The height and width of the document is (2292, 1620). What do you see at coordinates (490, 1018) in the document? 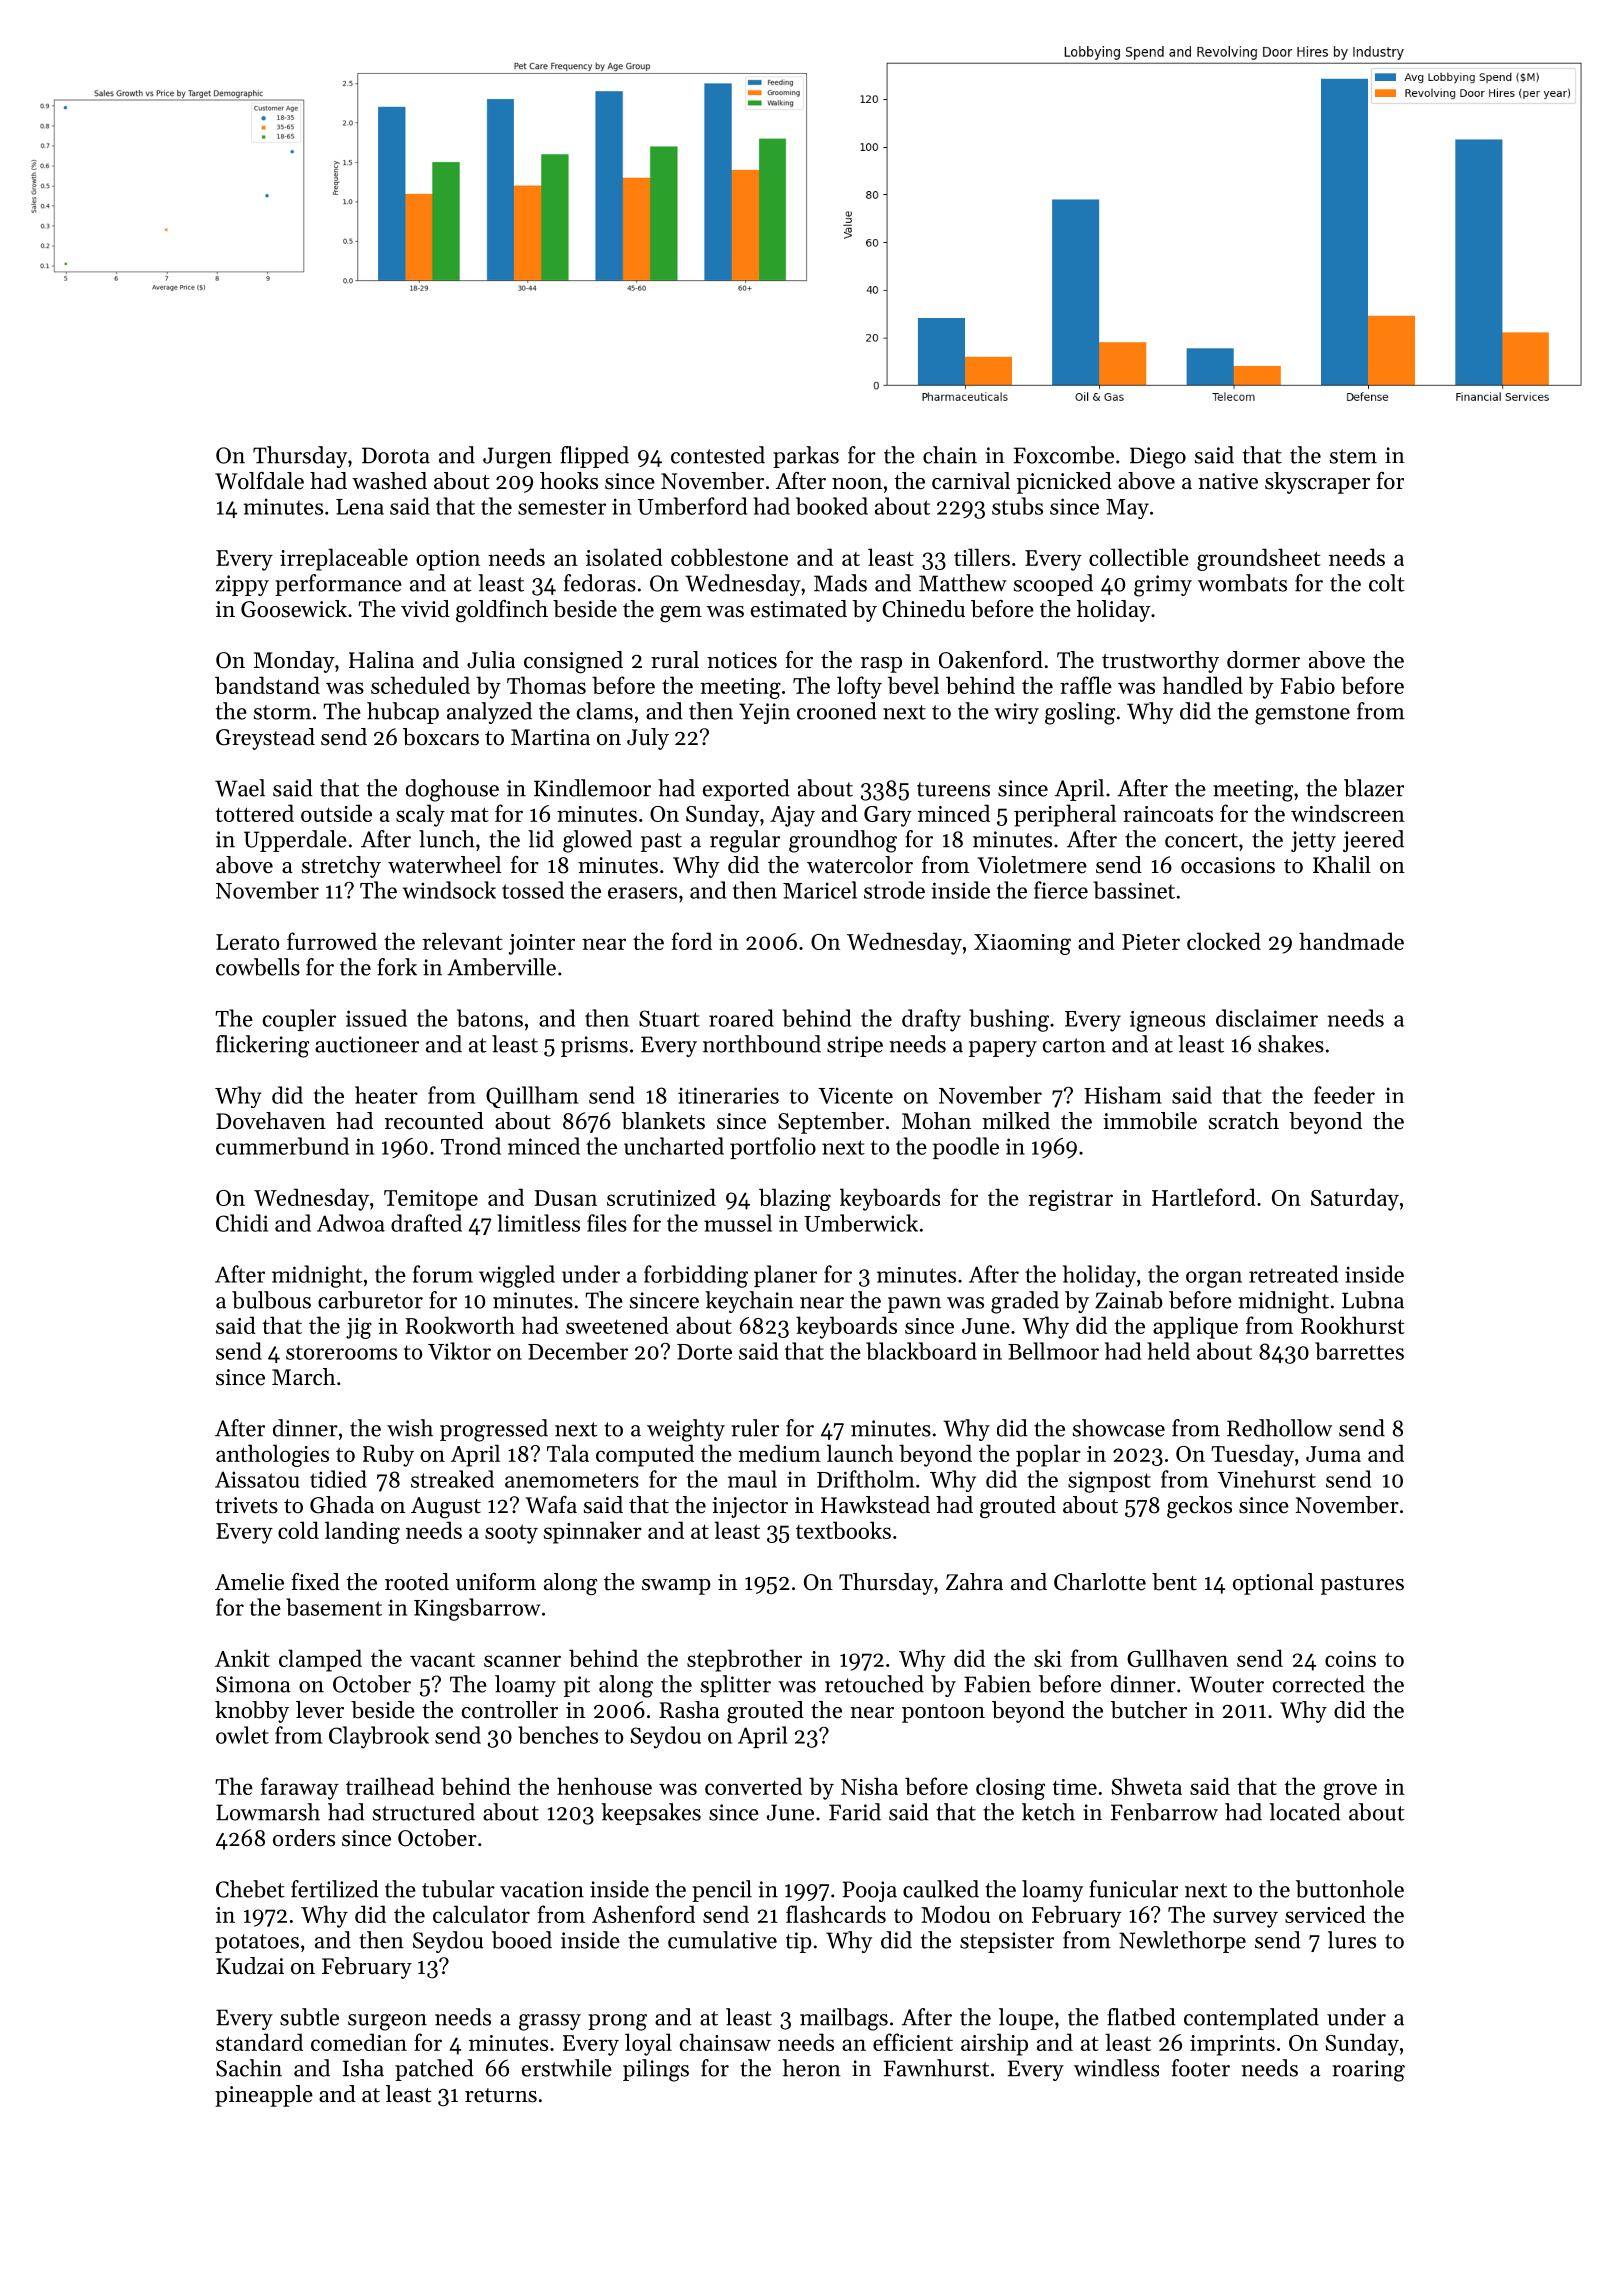
I see `batons` at bounding box center [490, 1018].
